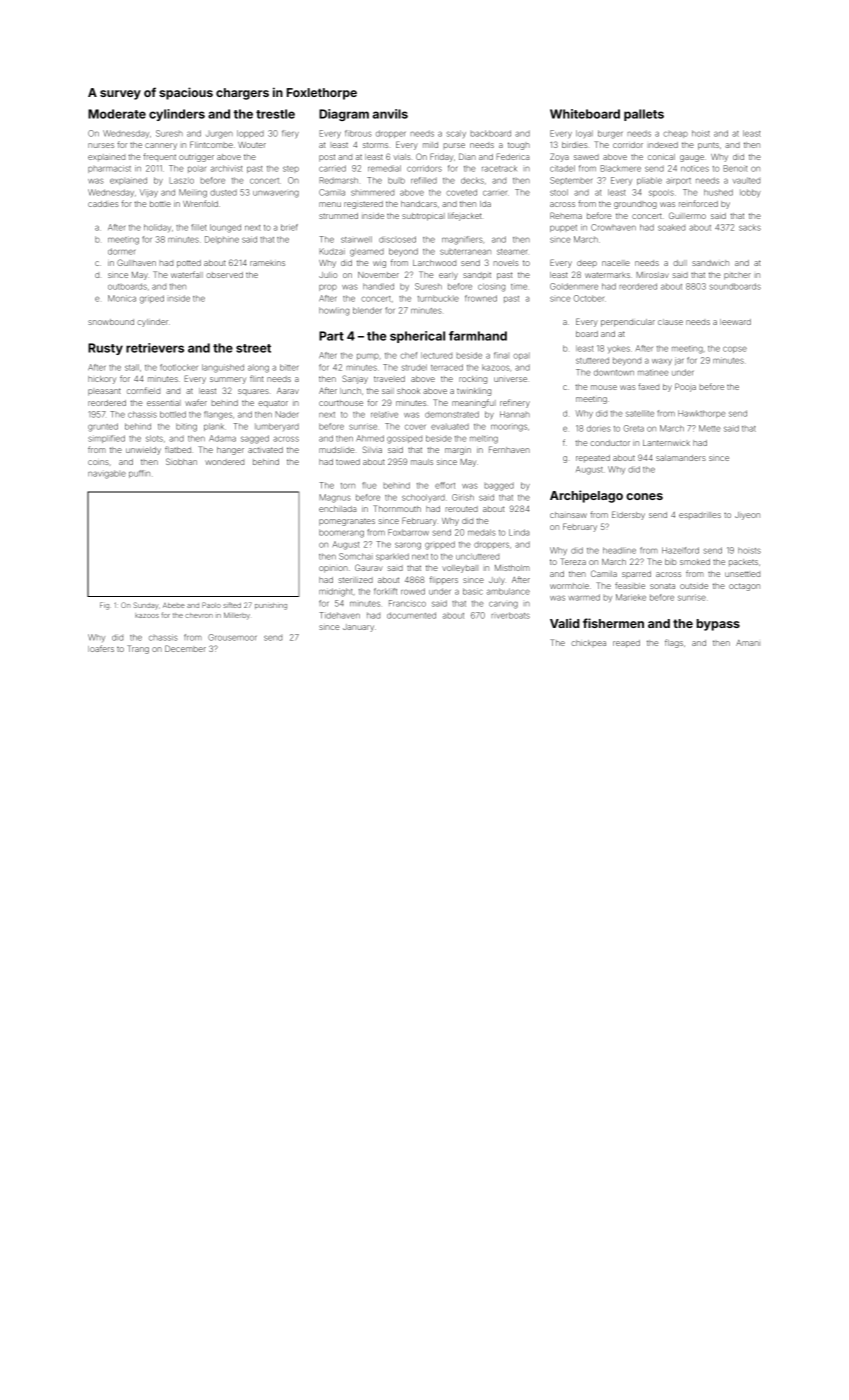 The width and height of the screenshot is (849, 1400). I want to click on rerouted, so click(462, 509).
